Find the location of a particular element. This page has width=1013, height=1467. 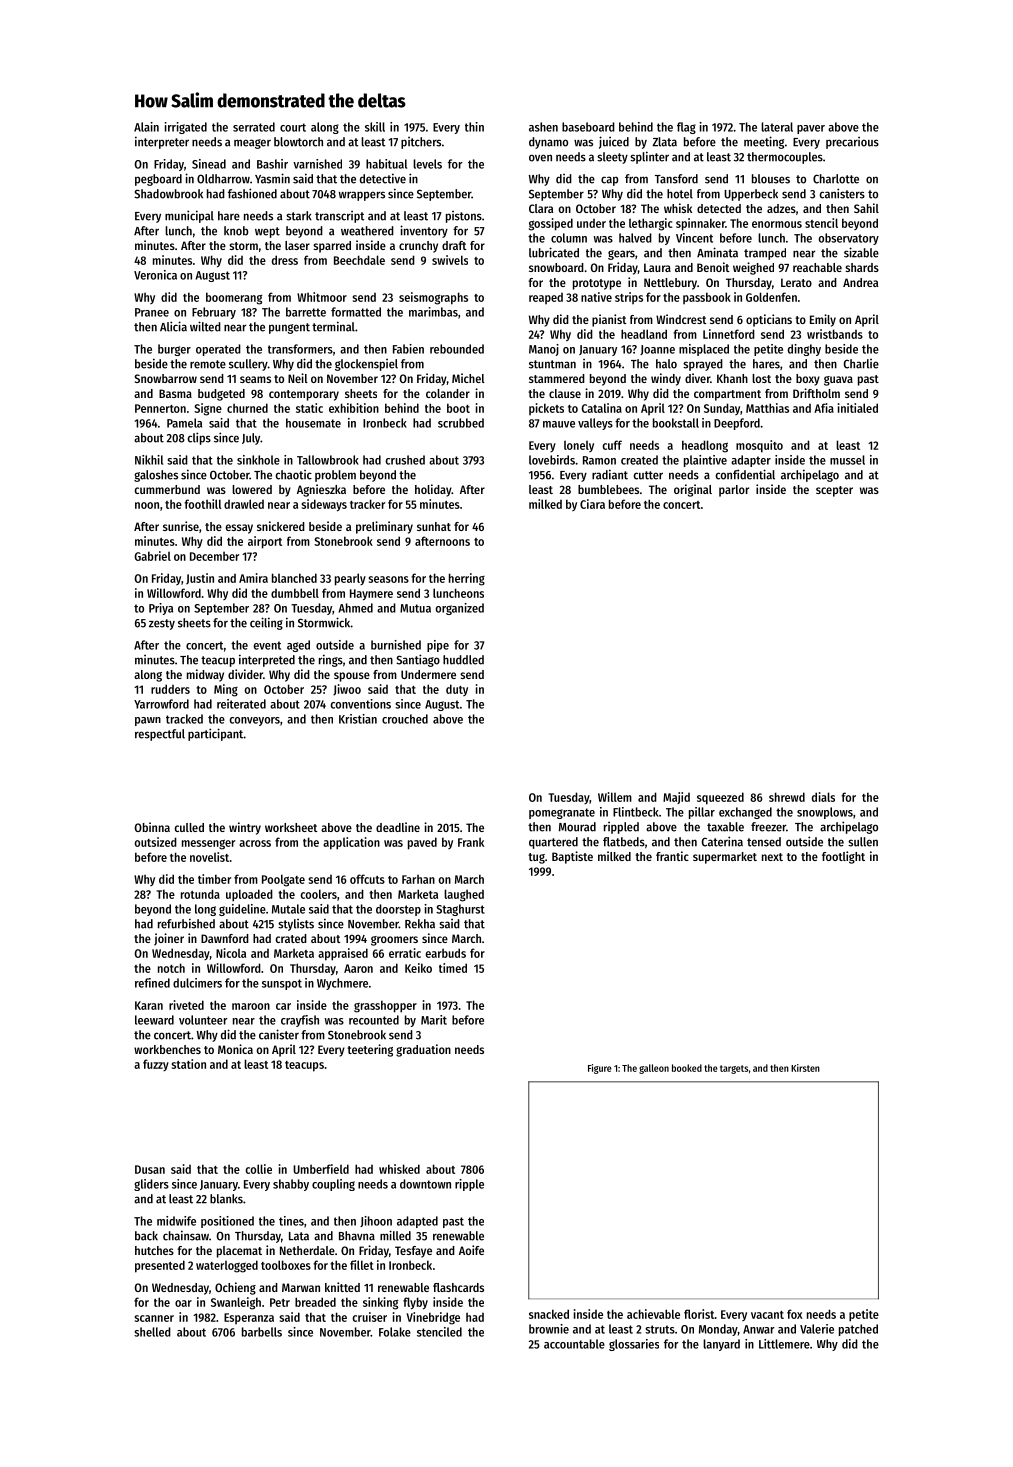

midway is located at coordinates (205, 675).
